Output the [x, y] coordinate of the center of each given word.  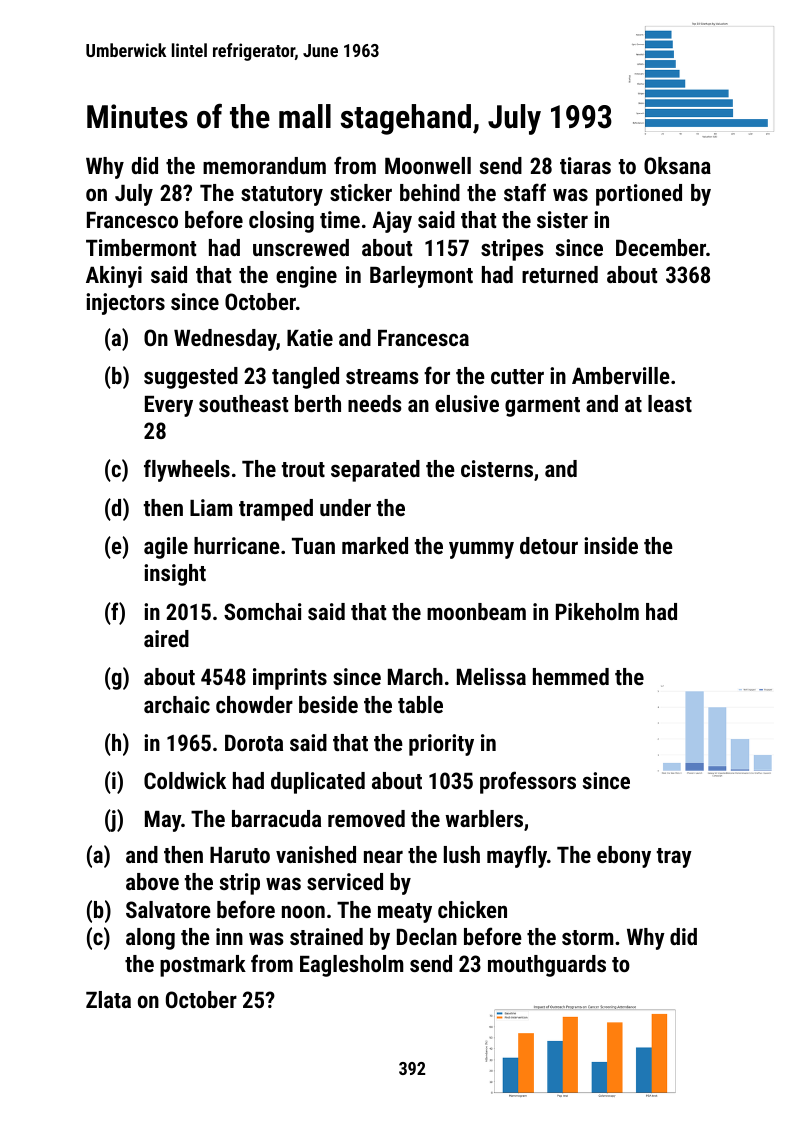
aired [166, 638]
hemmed [571, 676]
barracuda [276, 818]
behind [430, 192]
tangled [305, 378]
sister [562, 219]
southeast [243, 403]
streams [382, 376]
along [150, 939]
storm [587, 937]
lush [462, 854]
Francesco [132, 220]
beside [328, 704]
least [670, 403]
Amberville [621, 375]
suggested [191, 378]
